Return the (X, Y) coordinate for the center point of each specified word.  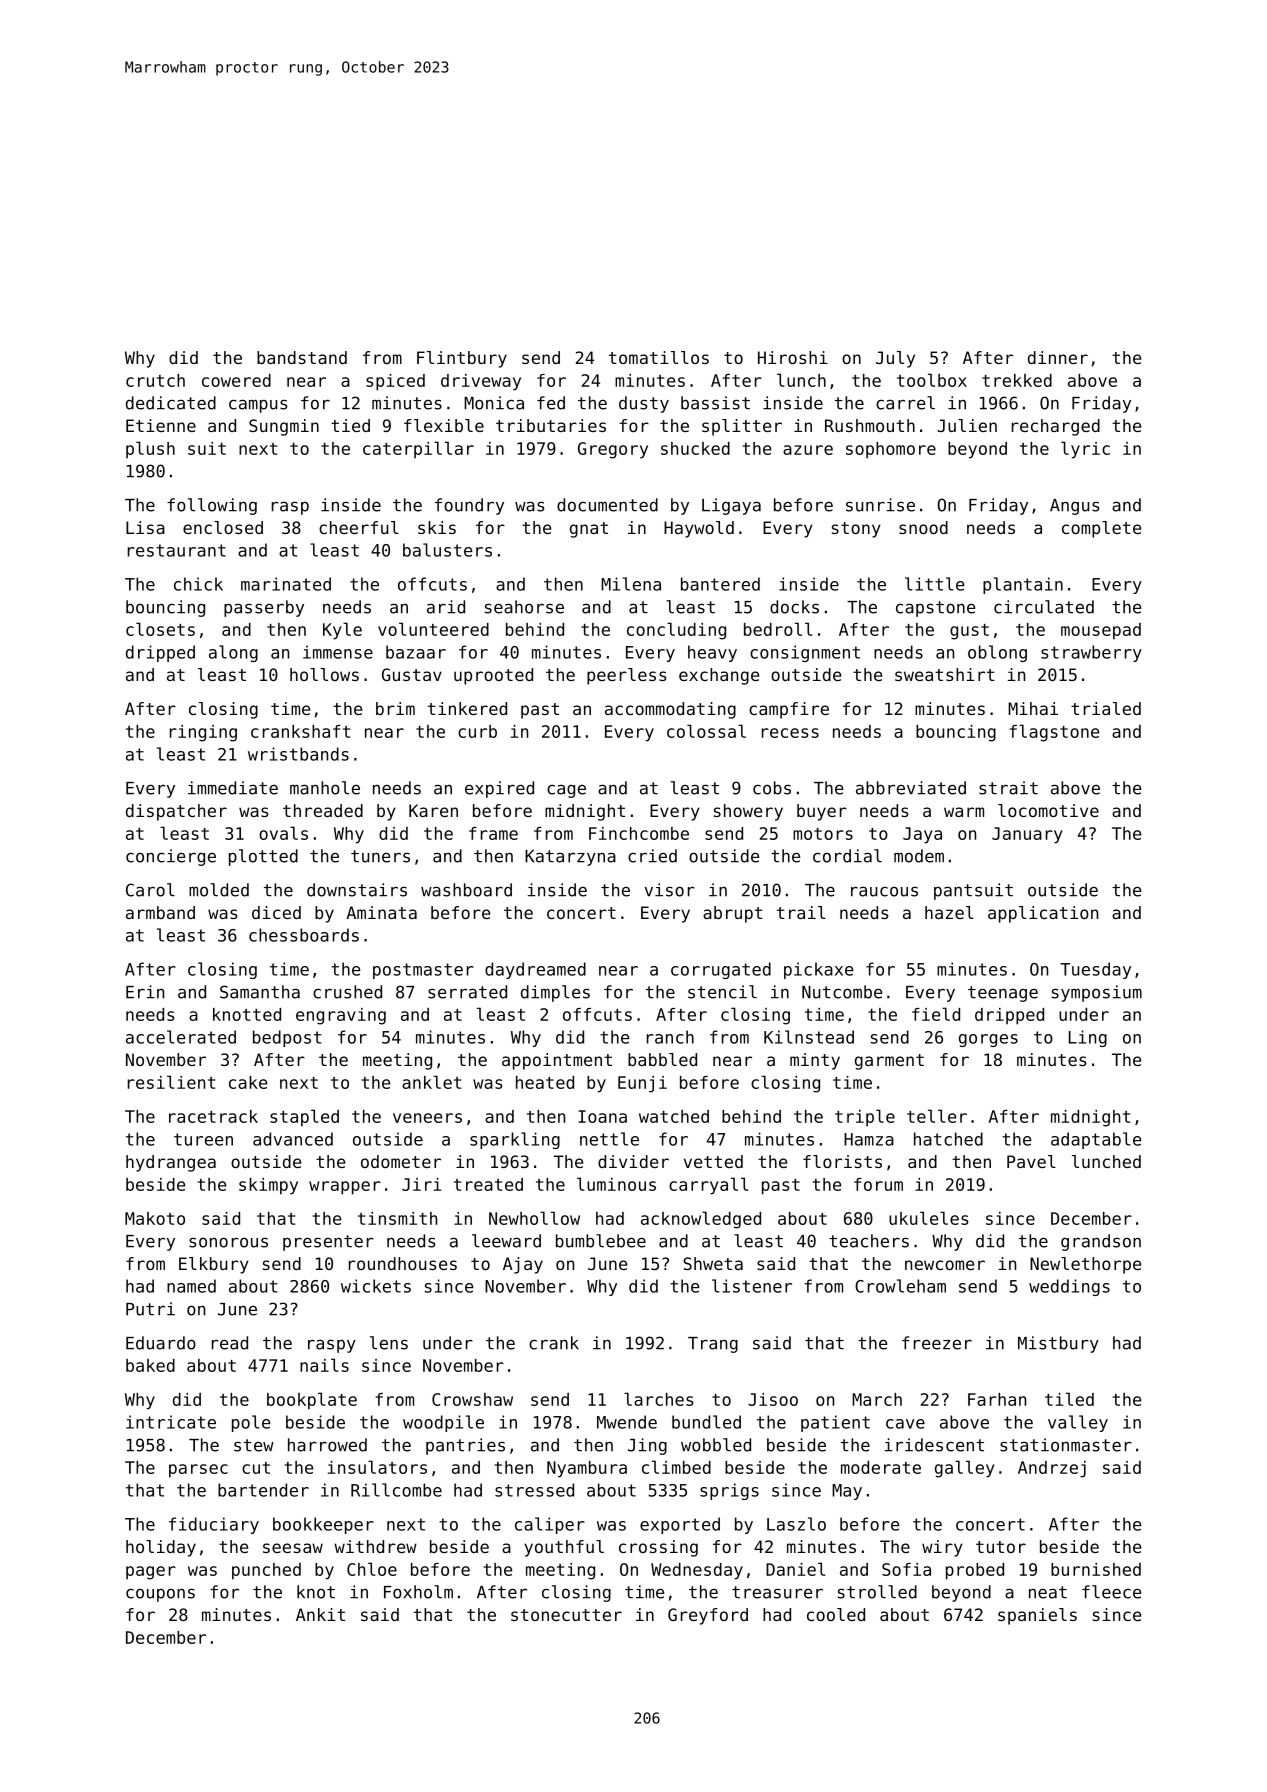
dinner (1058, 357)
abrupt (733, 914)
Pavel (1031, 1161)
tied (350, 425)
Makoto (155, 1218)
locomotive (1048, 810)
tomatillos (659, 357)
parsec (198, 1471)
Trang (713, 1345)
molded (219, 890)
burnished (1096, 1569)
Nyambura (587, 1469)
